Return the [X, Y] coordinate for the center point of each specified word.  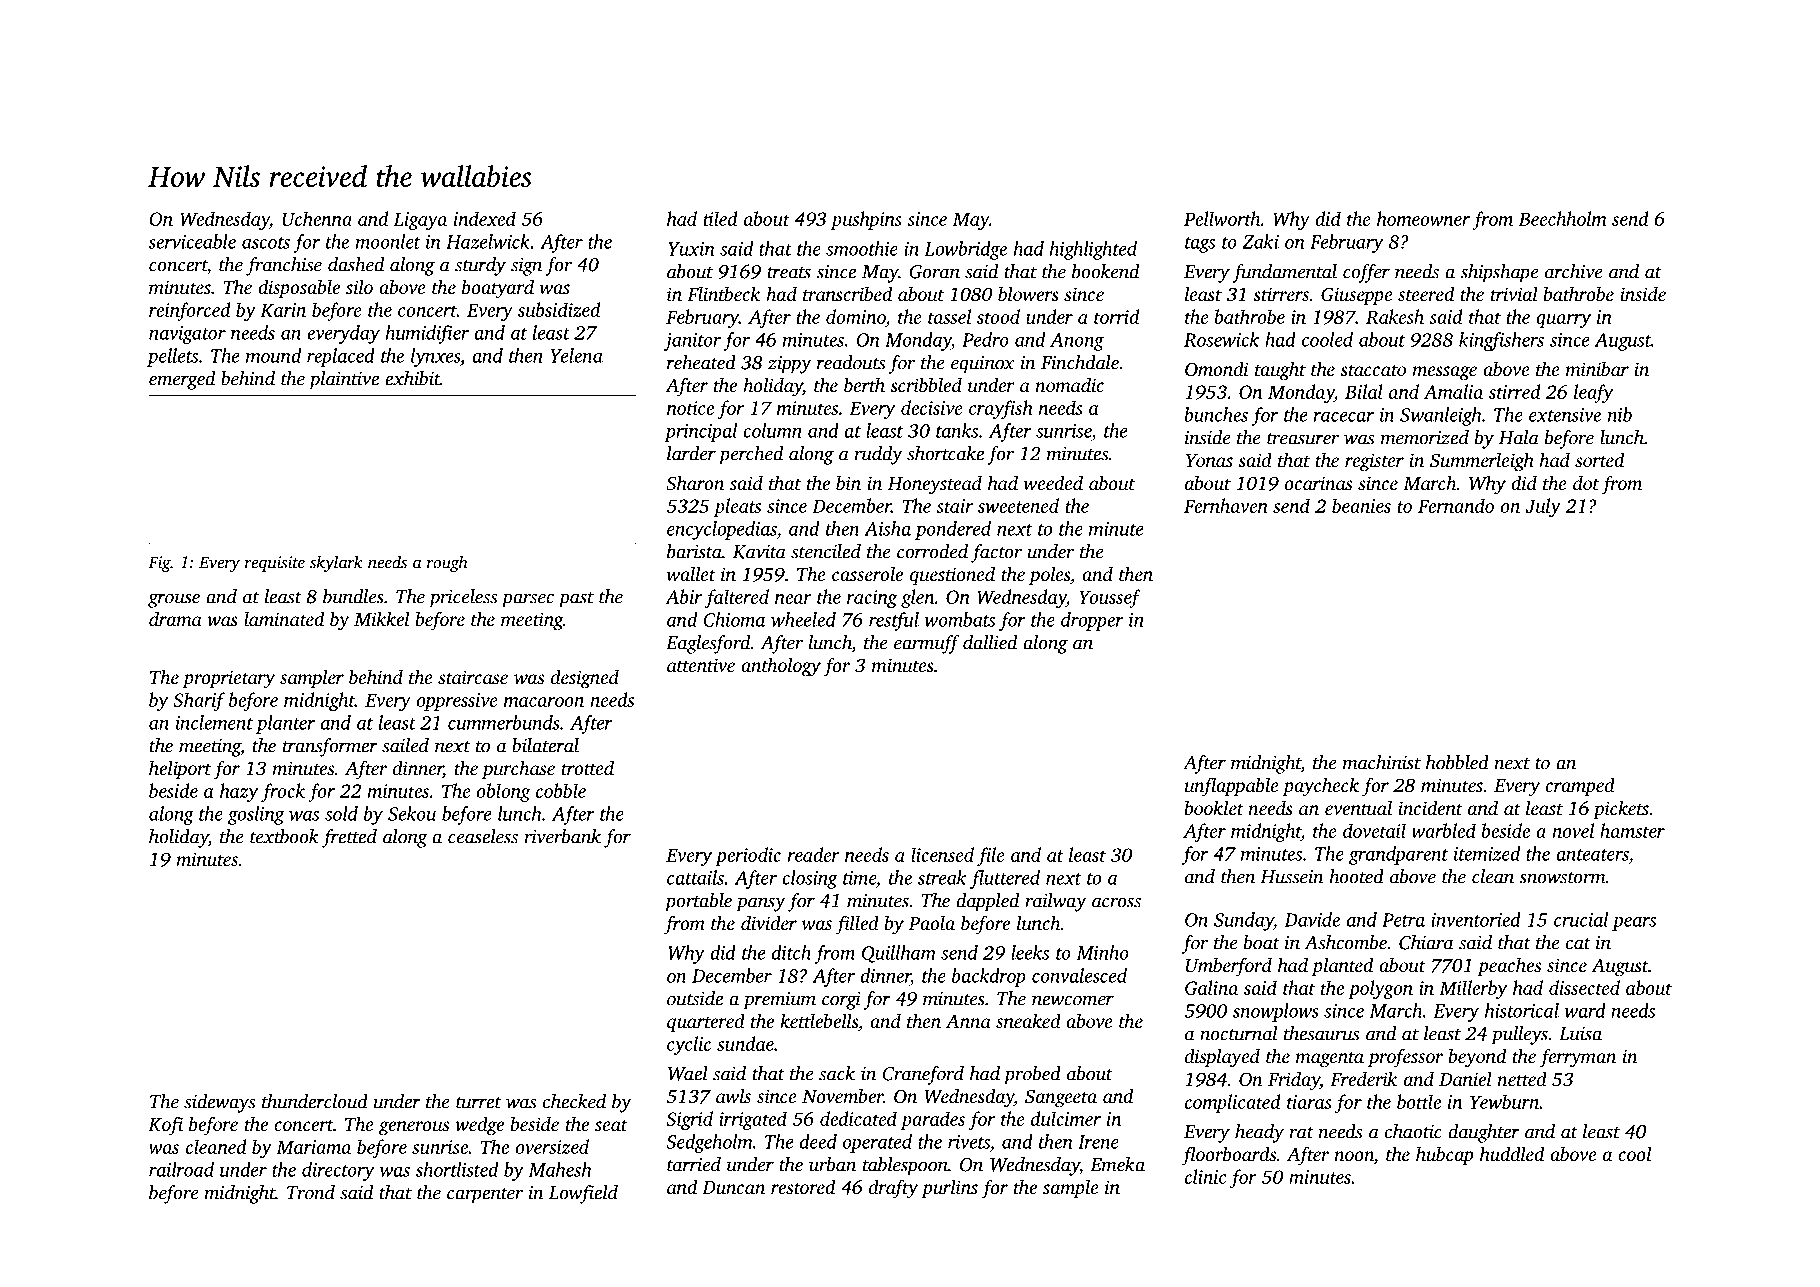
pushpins [866, 220]
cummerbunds [504, 722]
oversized [552, 1146]
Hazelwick [488, 241]
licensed [942, 854]
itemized [1486, 853]
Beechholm [1562, 218]
